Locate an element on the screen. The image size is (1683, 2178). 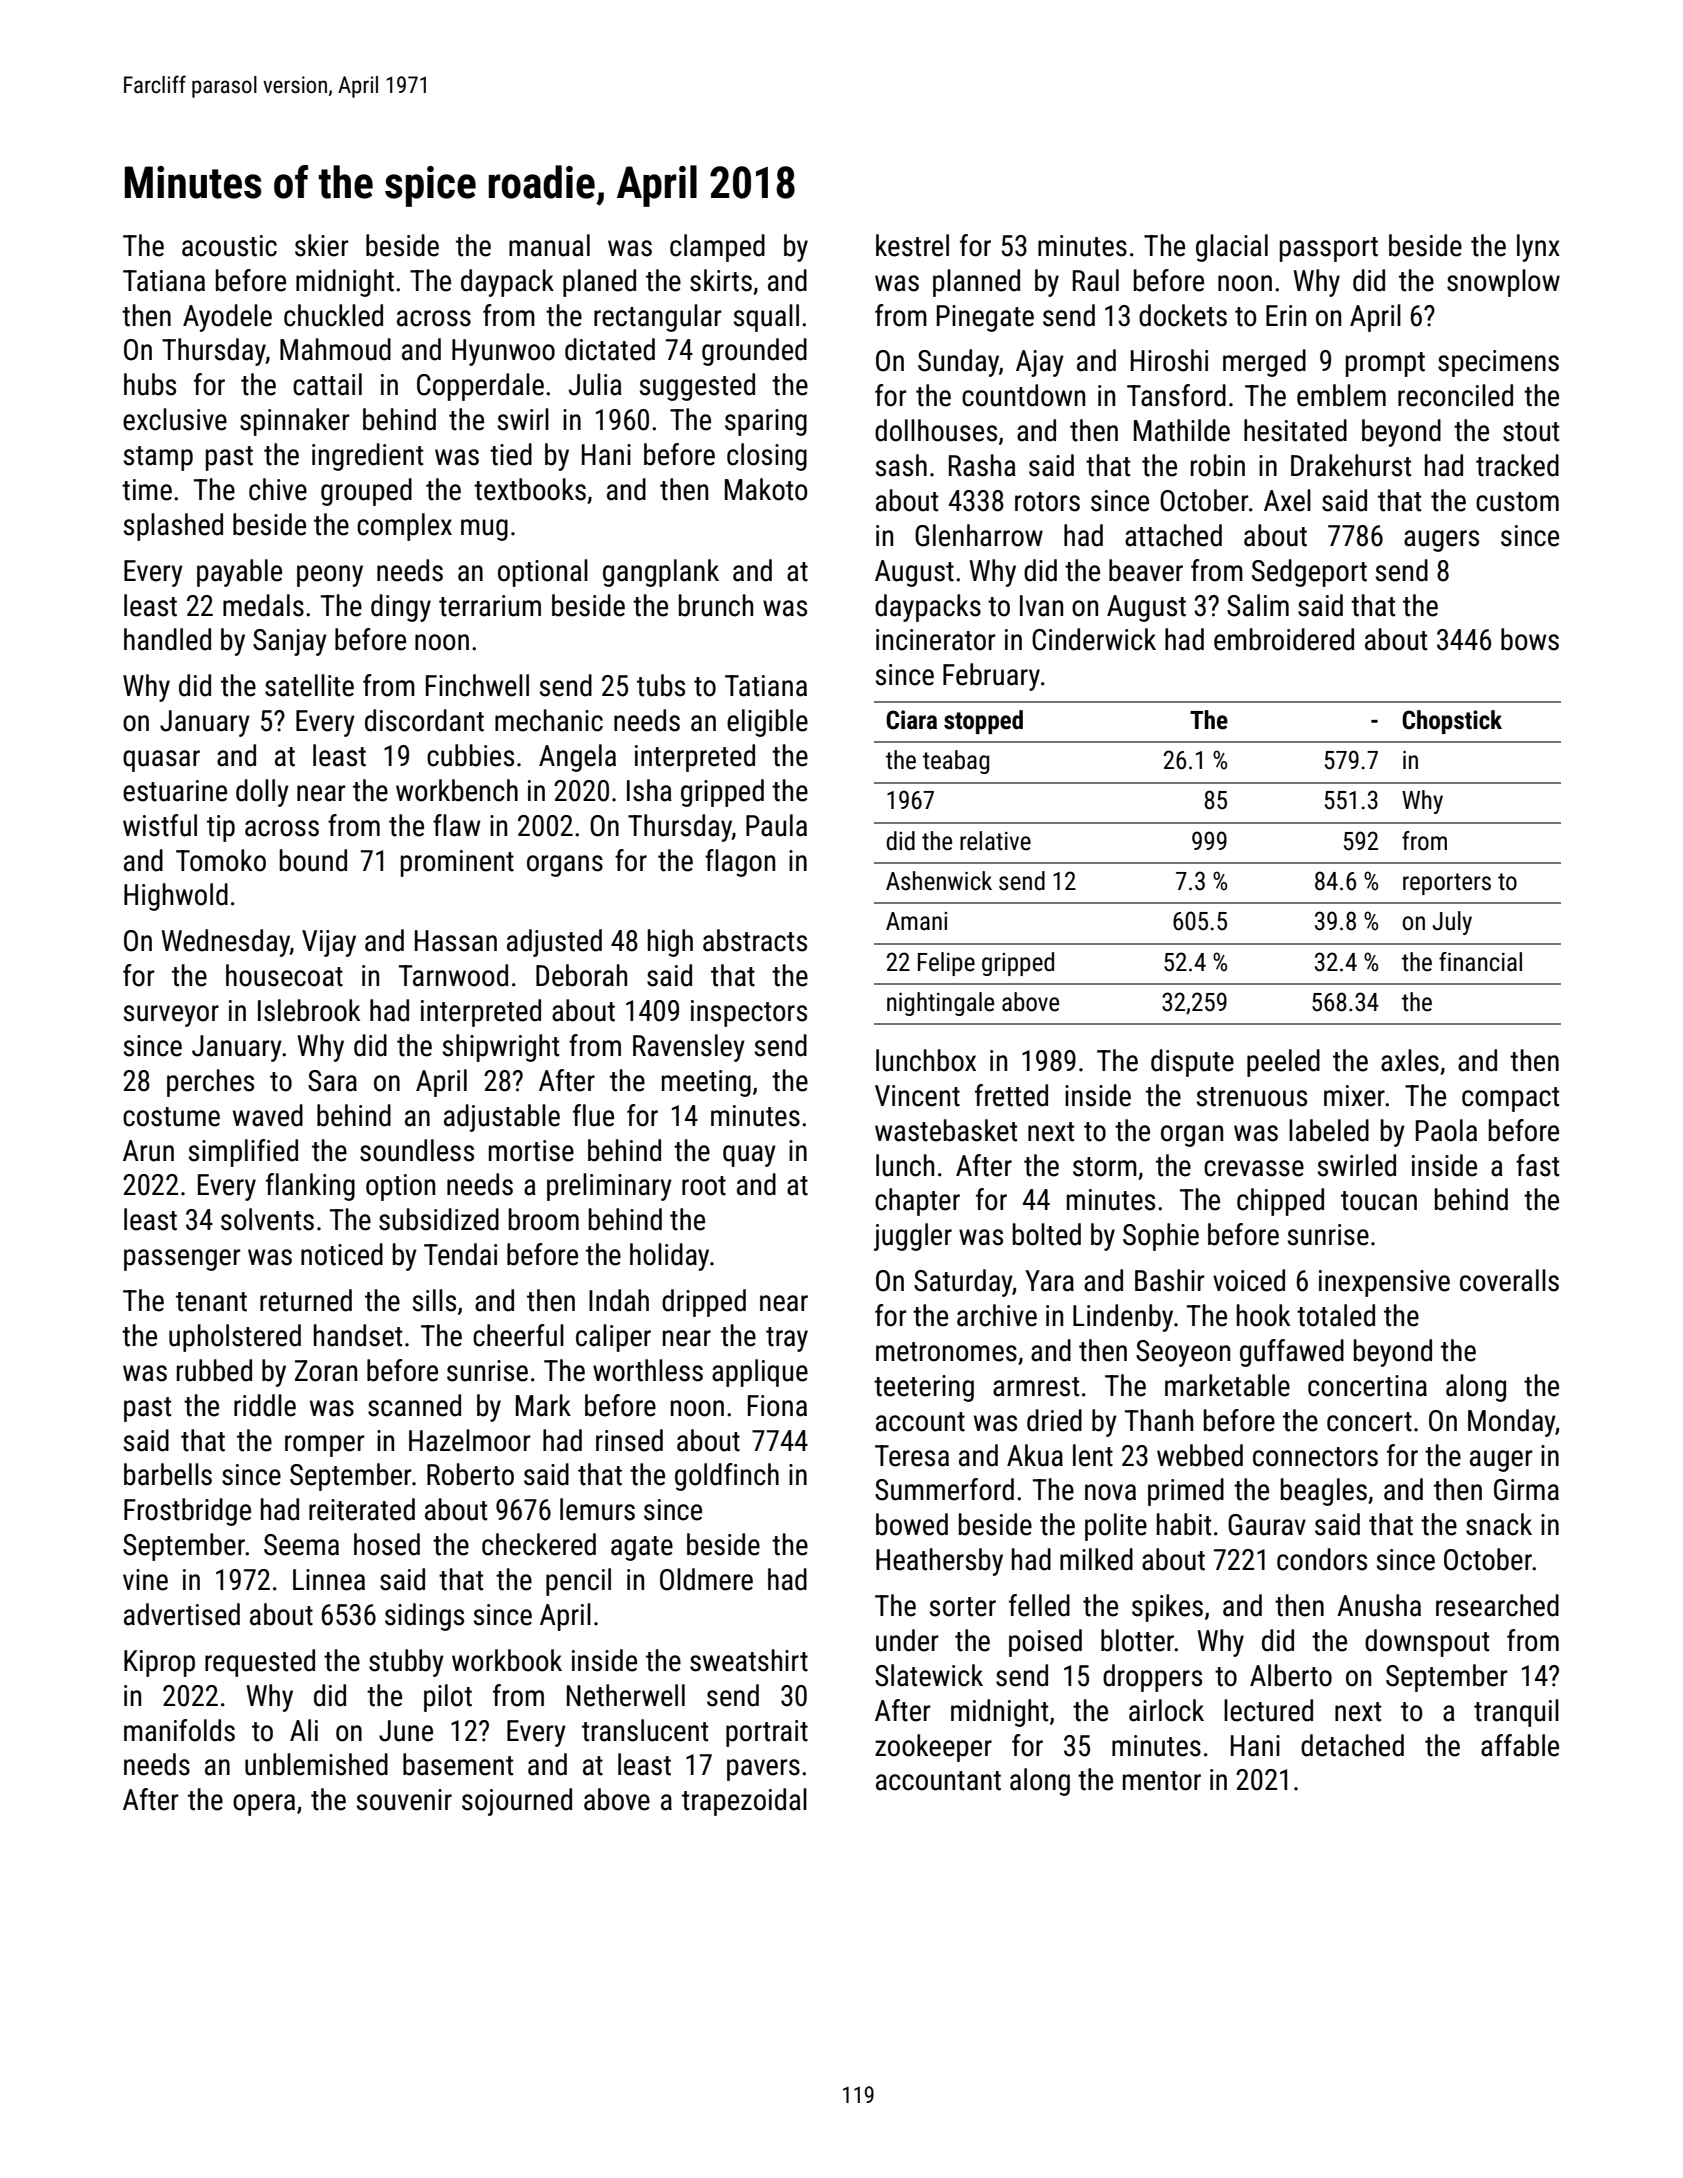
Ciara is located at coordinates (911, 720).
